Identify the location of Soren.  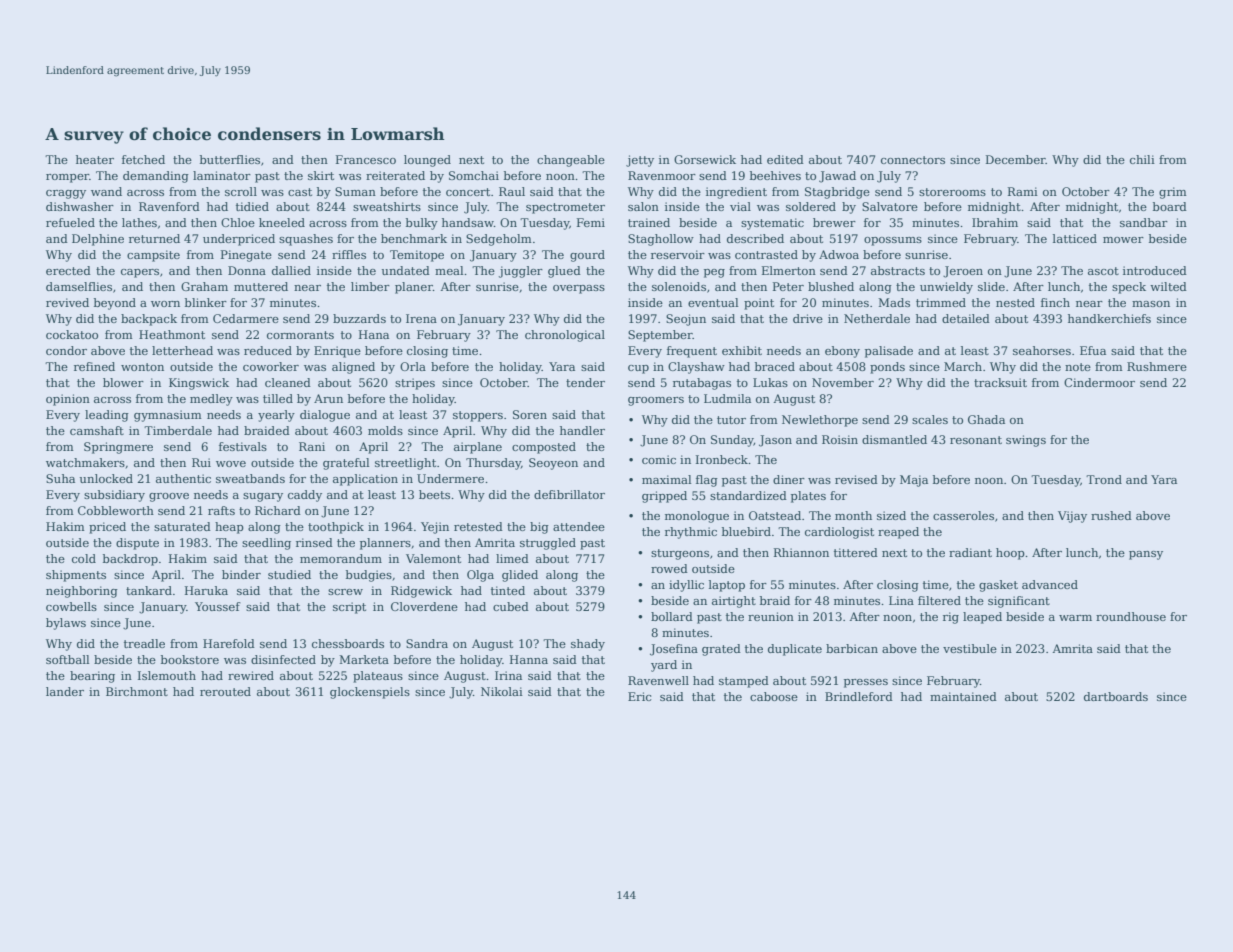
(530, 414).
